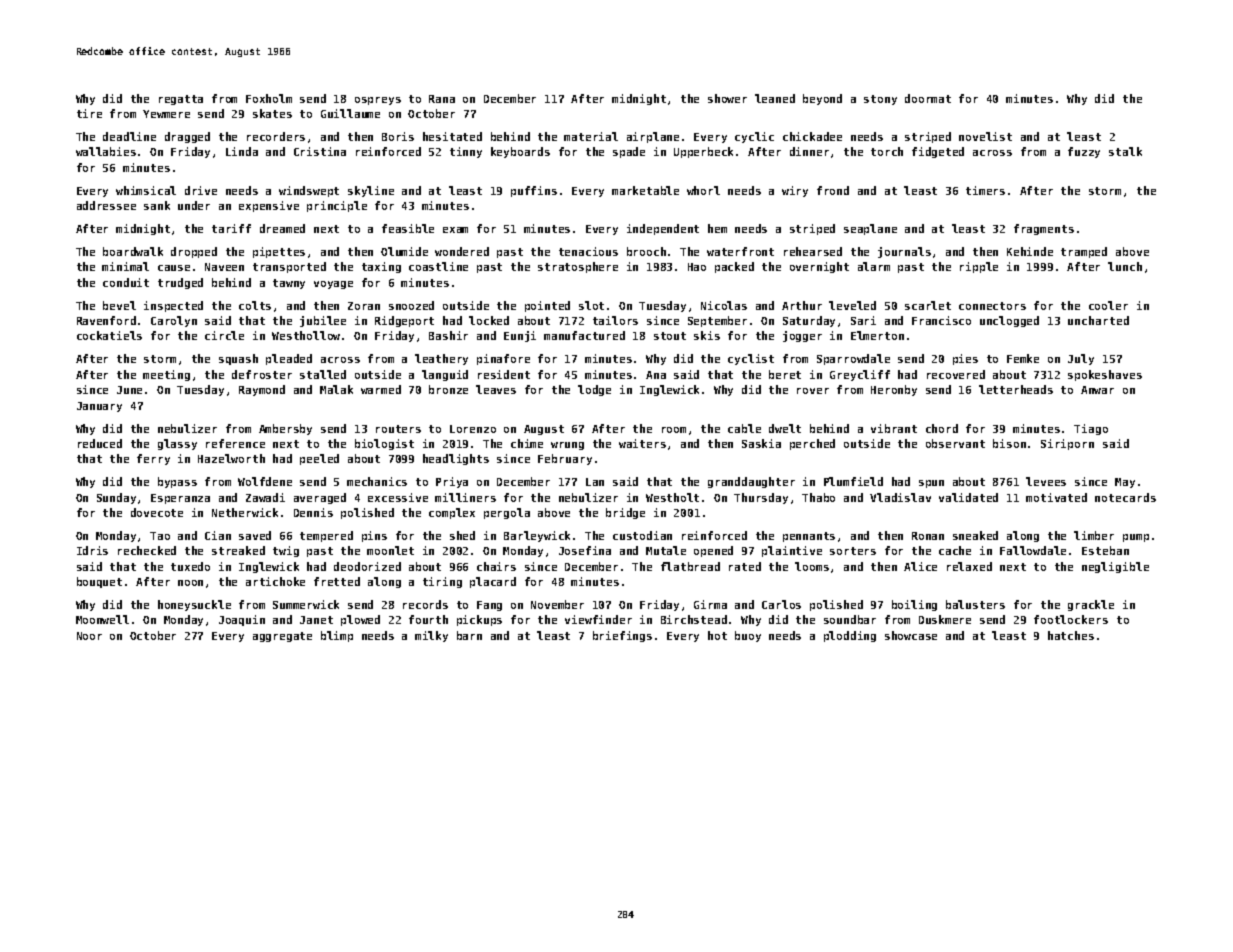  What do you see at coordinates (1044, 229) in the screenshot?
I see `fragments` at bounding box center [1044, 229].
